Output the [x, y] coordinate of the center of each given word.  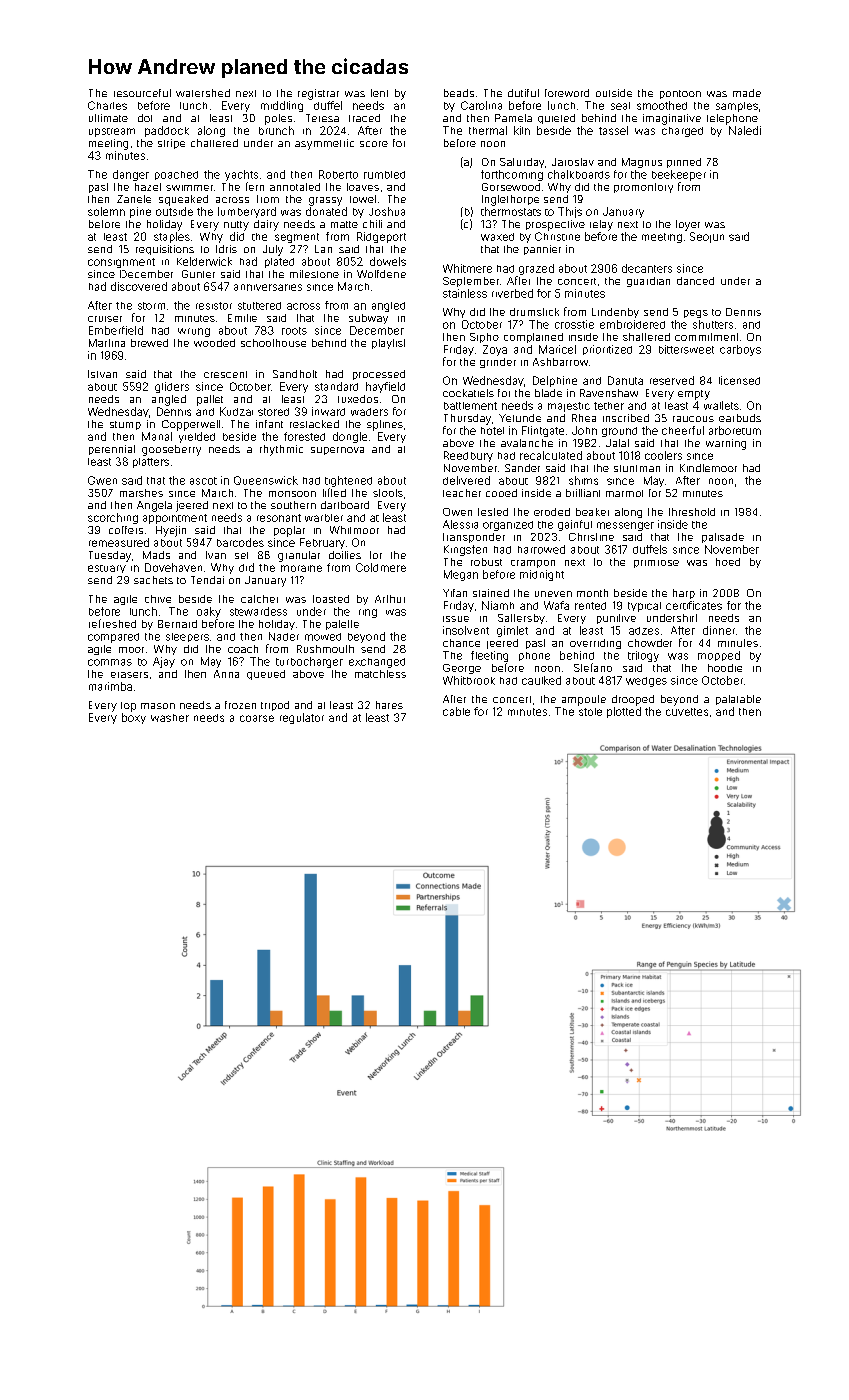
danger [131, 175]
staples [172, 237]
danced [695, 281]
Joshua [387, 211]
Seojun [707, 237]
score [374, 144]
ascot [203, 481]
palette [342, 625]
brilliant [583, 493]
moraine [301, 568]
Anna [226, 674]
